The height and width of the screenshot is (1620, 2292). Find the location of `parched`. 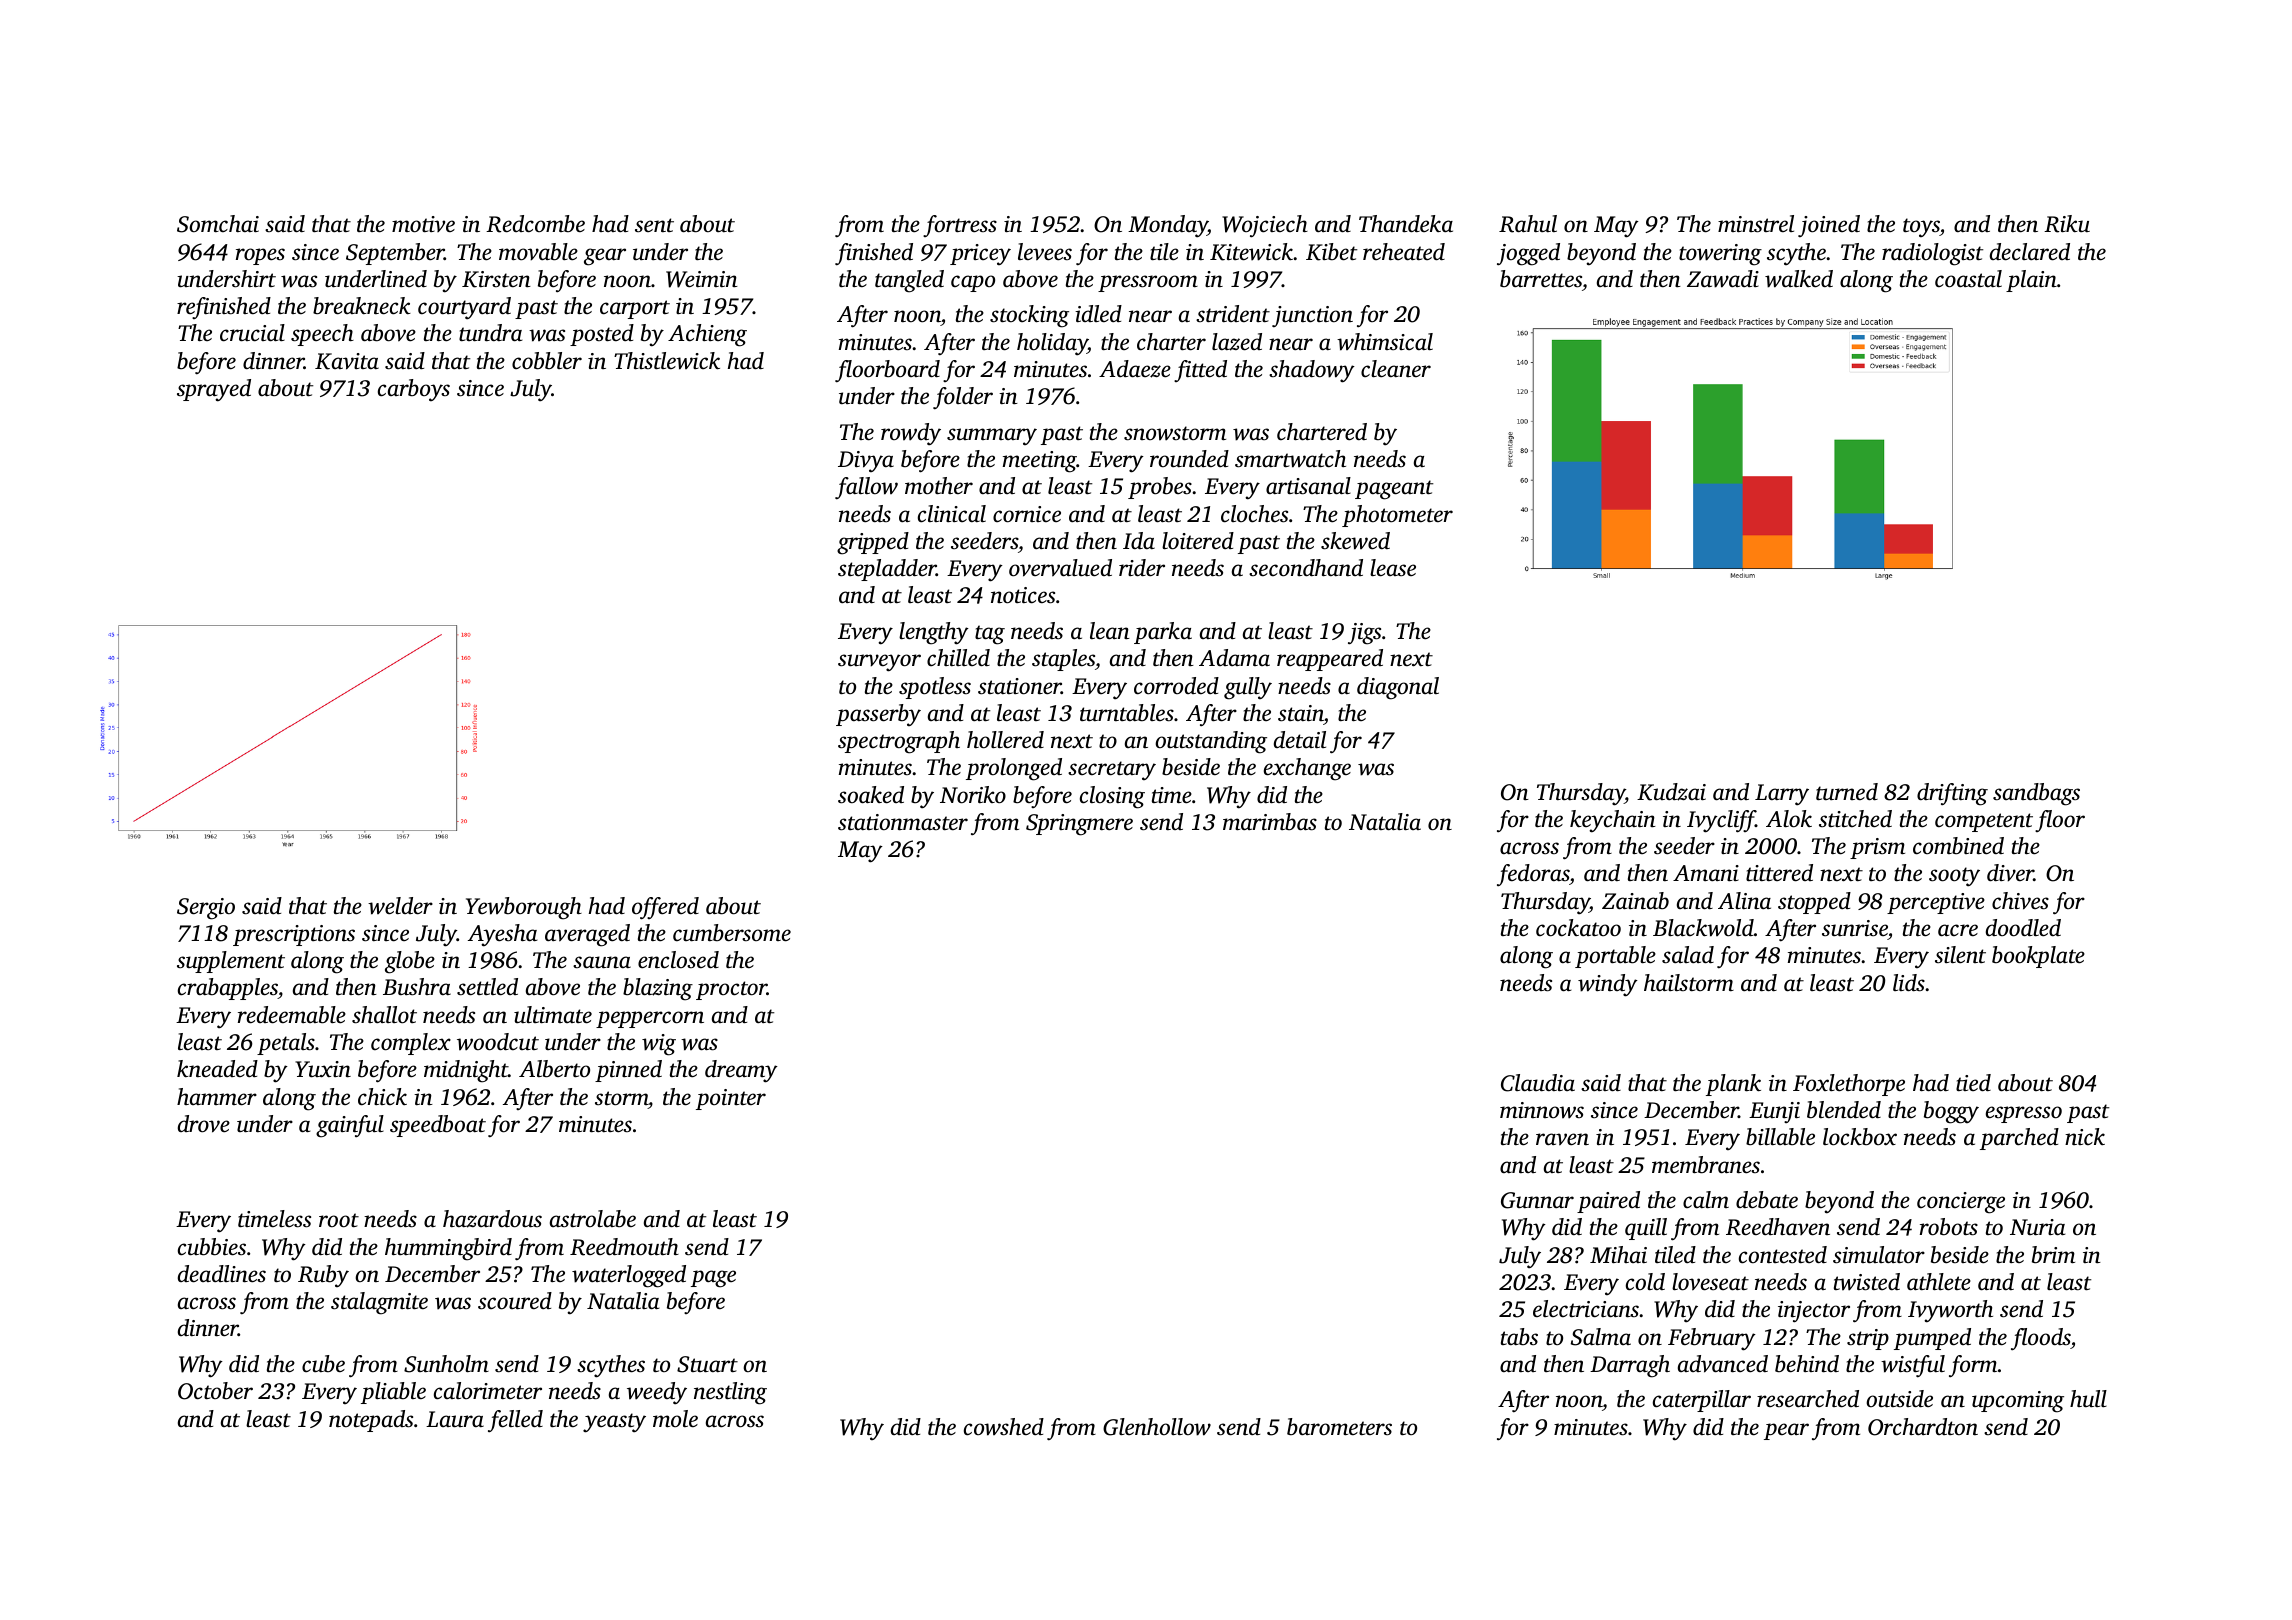

parched is located at coordinates (2019, 1139).
